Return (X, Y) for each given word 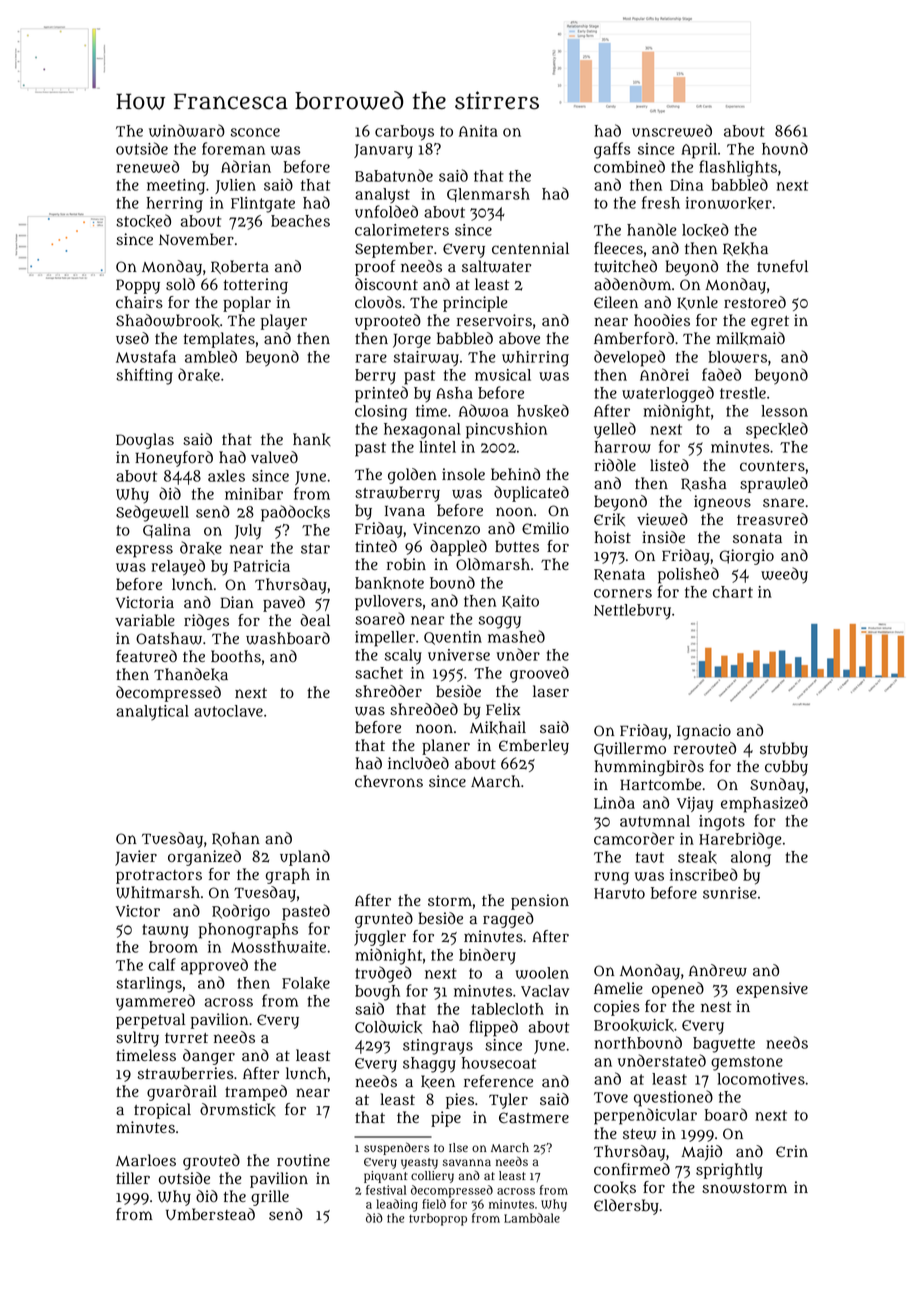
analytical (152, 712)
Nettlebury (632, 612)
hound (785, 148)
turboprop (438, 1219)
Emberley (534, 747)
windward (187, 130)
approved (214, 966)
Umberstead (210, 1214)
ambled (211, 356)
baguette (724, 1045)
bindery (487, 956)
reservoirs (494, 320)
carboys (404, 133)
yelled (615, 430)
